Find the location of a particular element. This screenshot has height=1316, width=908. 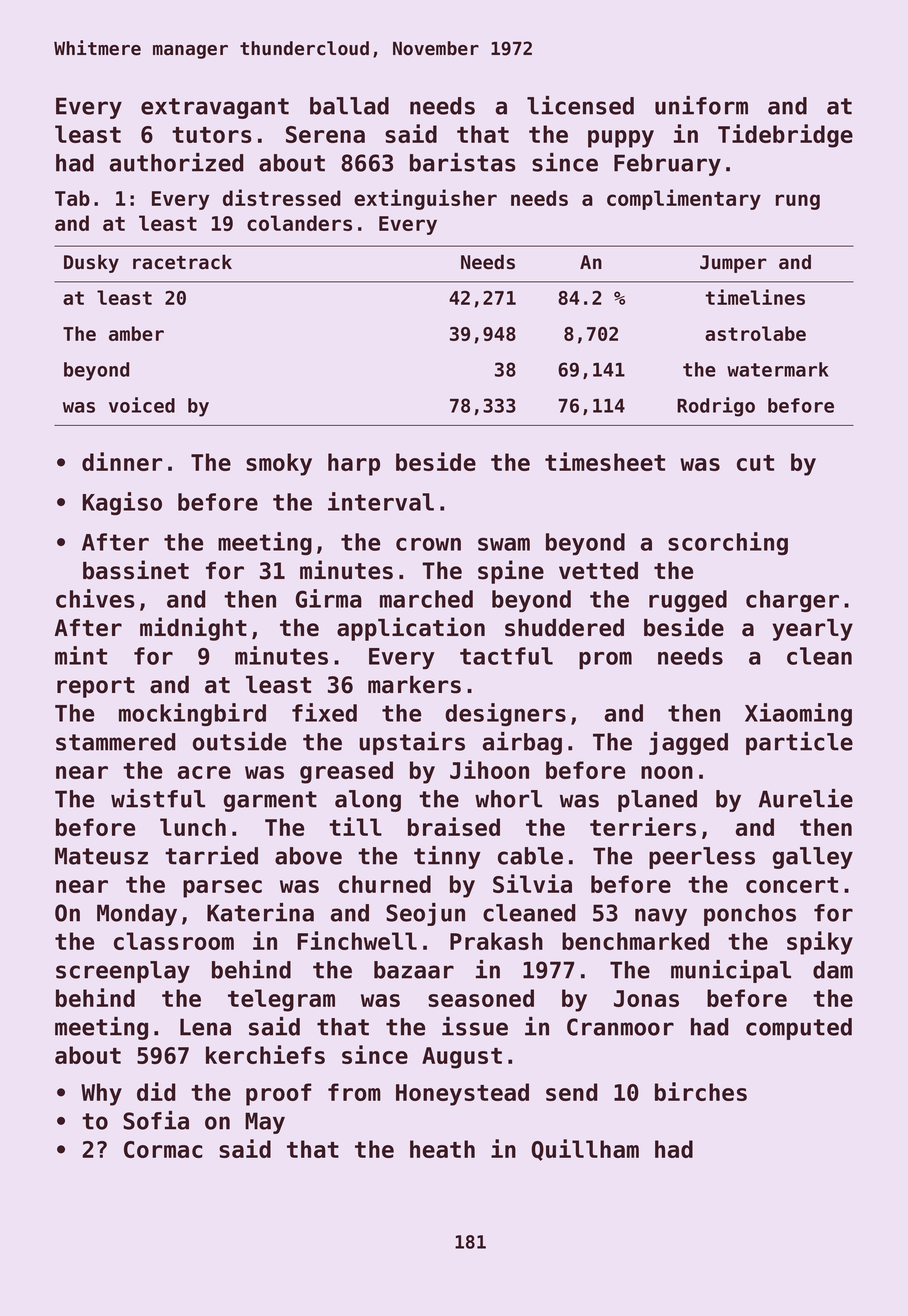

Tab is located at coordinates (72, 198).
